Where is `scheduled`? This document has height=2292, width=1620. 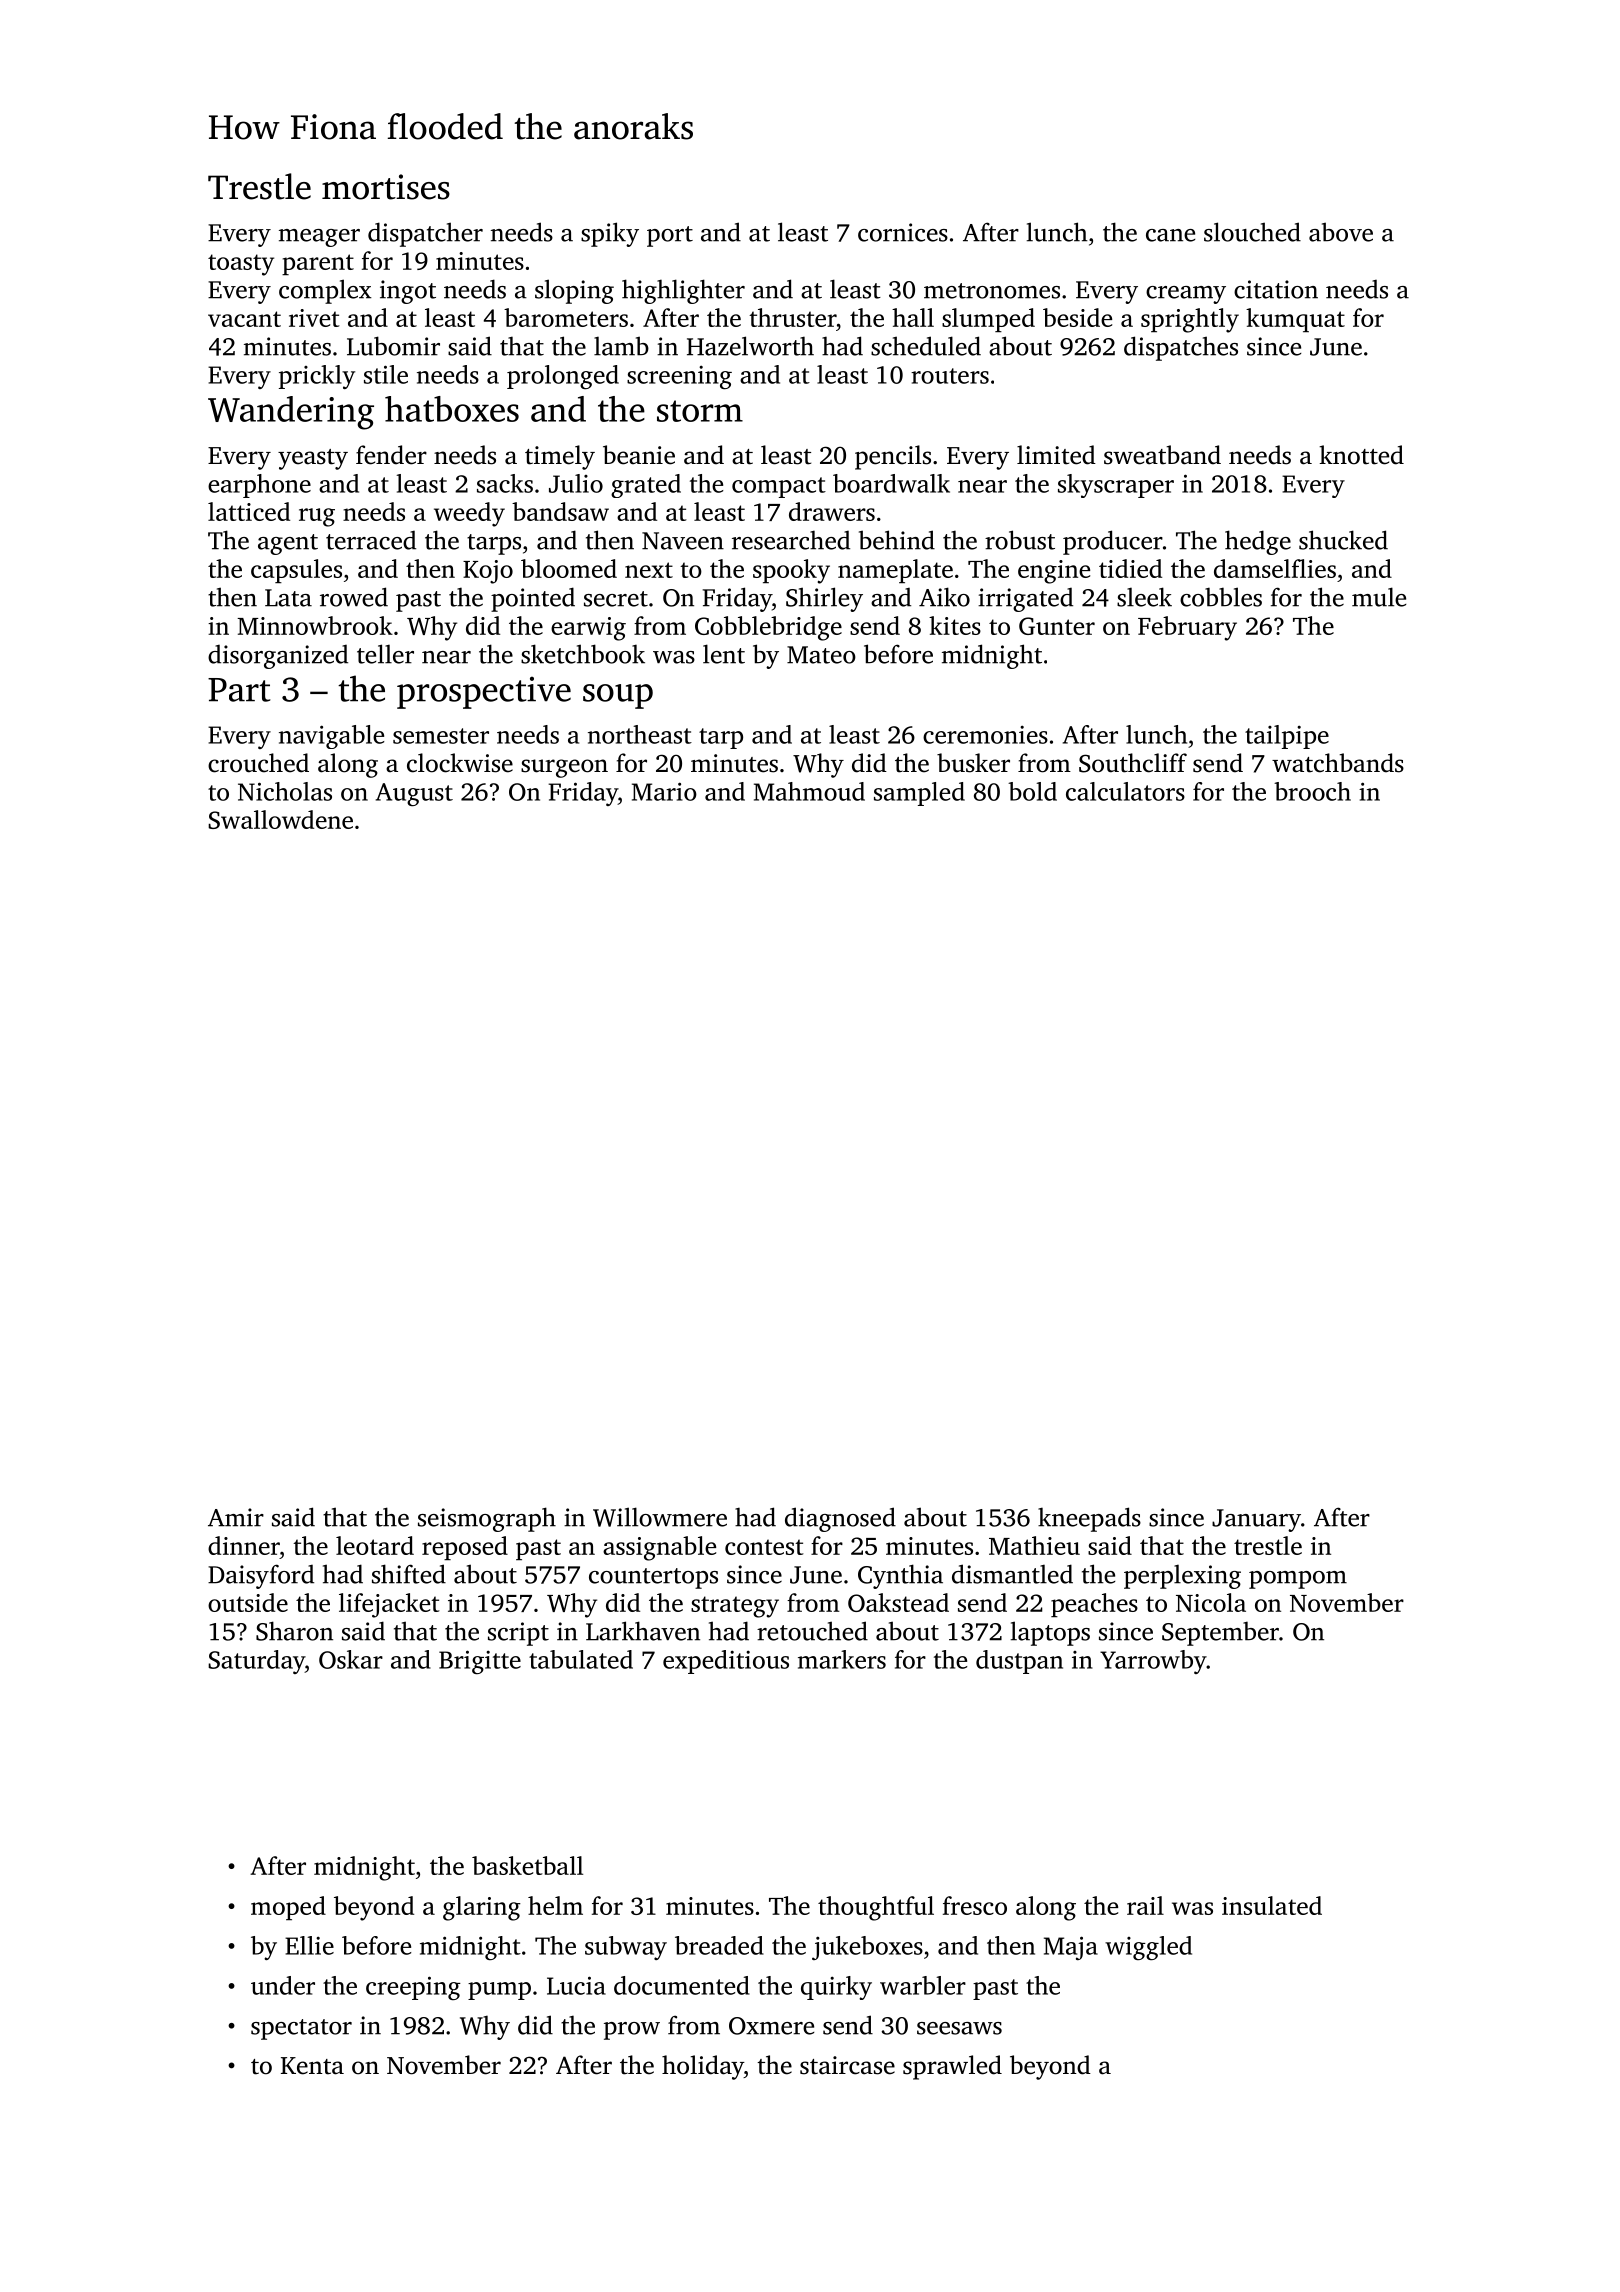
scheduled is located at coordinates (926, 346).
